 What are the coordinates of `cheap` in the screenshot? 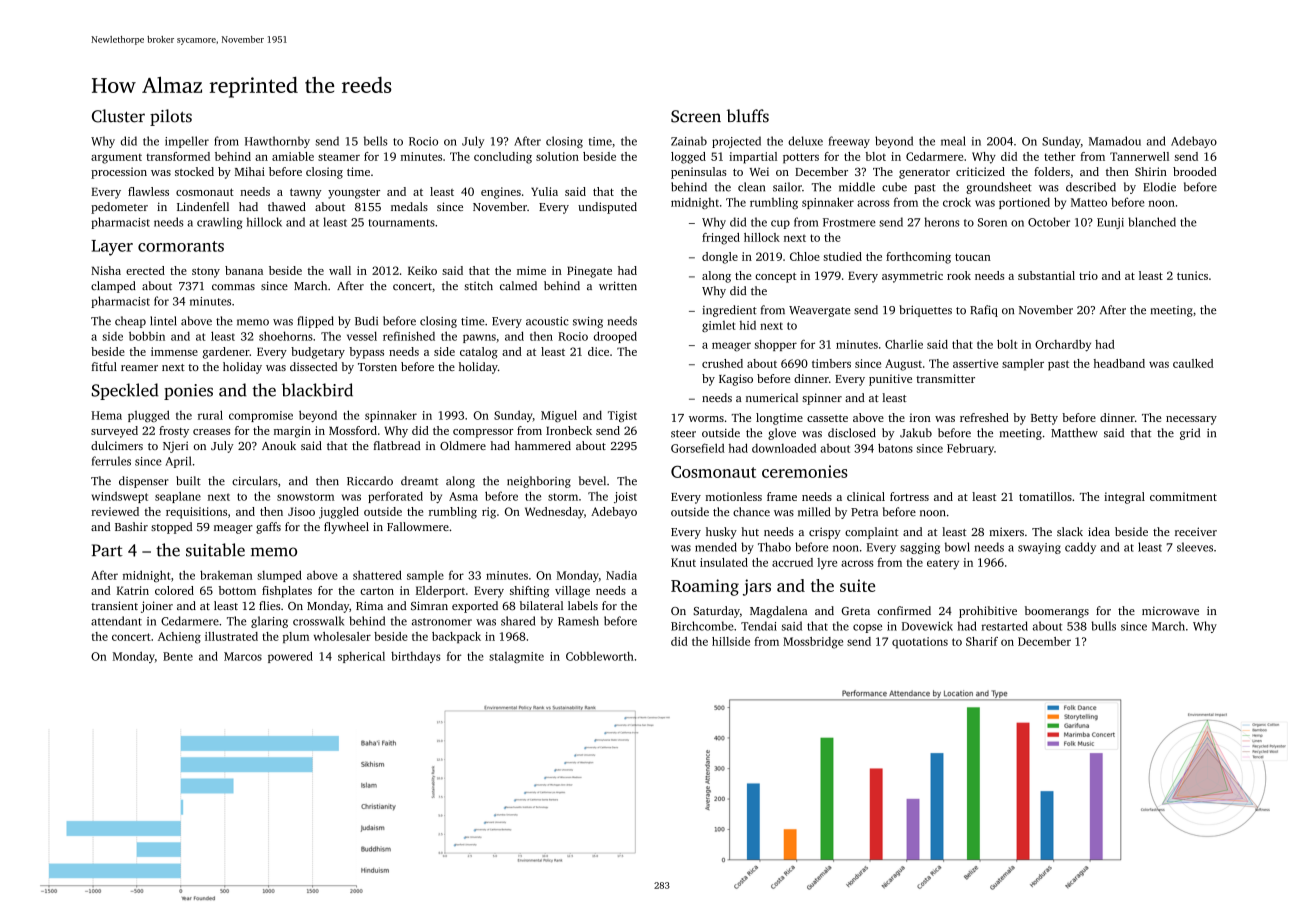 It's located at (130, 322).
